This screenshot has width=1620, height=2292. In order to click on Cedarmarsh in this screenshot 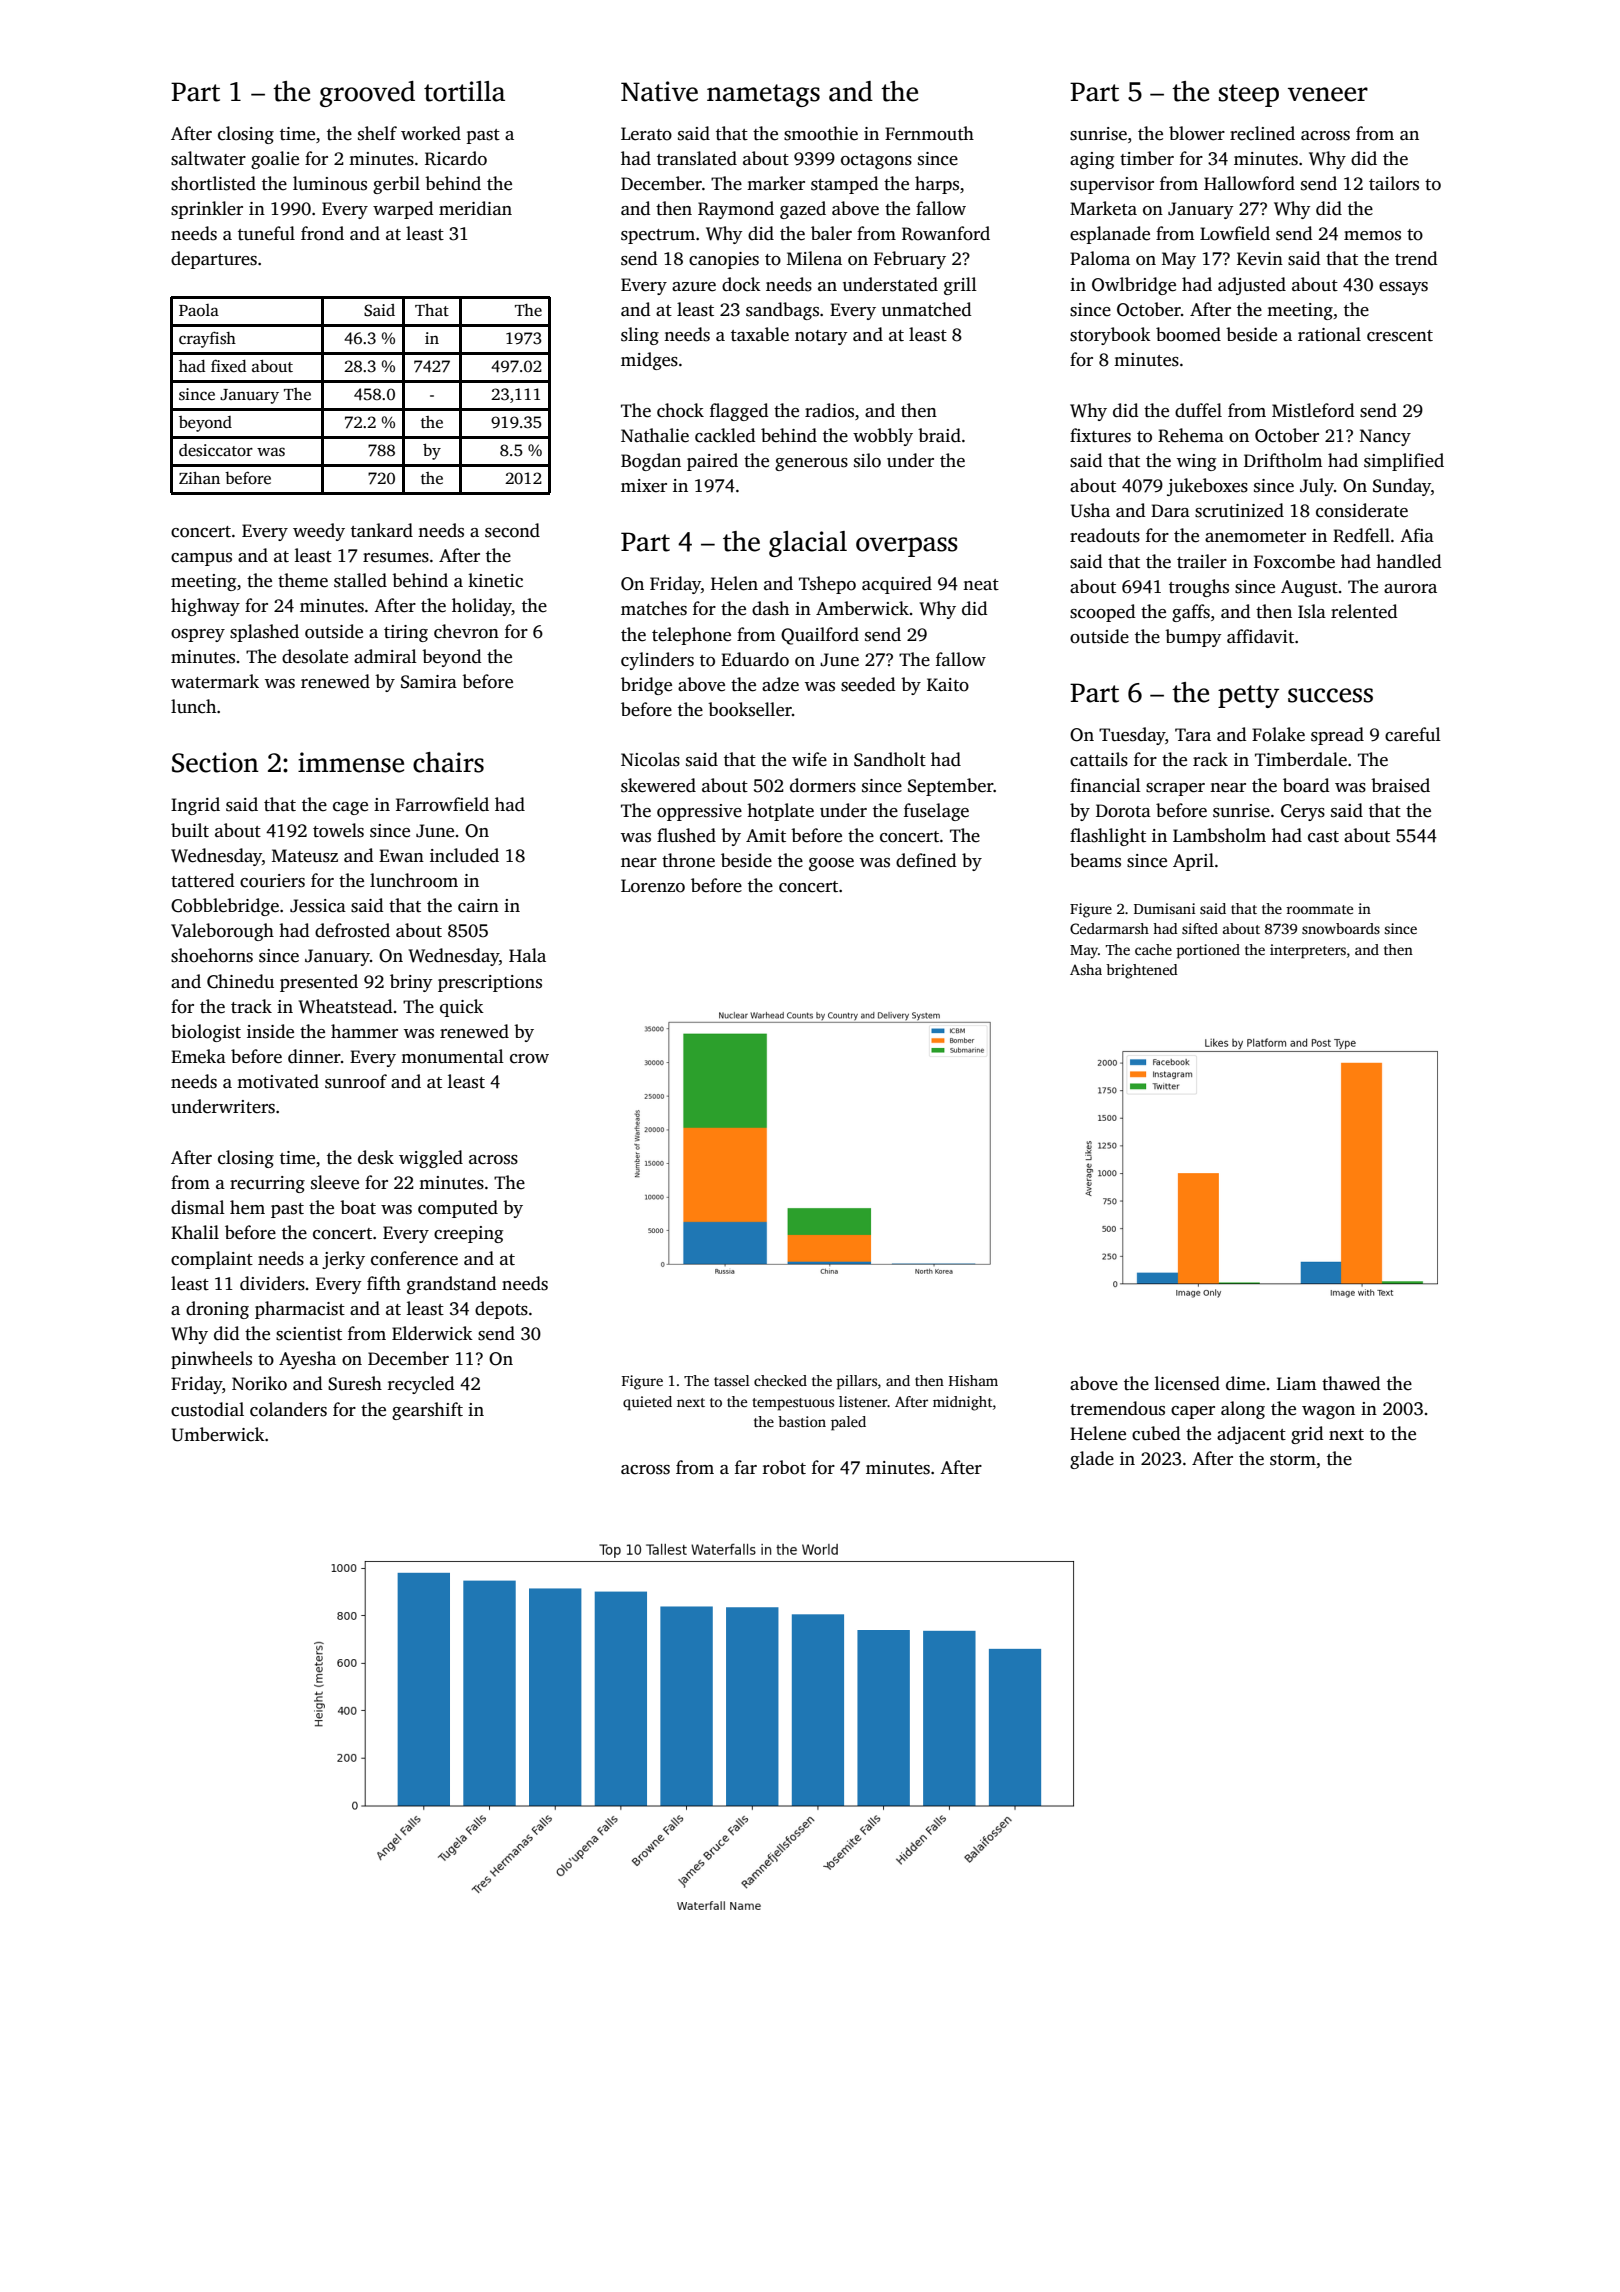, I will do `click(1109, 928)`.
